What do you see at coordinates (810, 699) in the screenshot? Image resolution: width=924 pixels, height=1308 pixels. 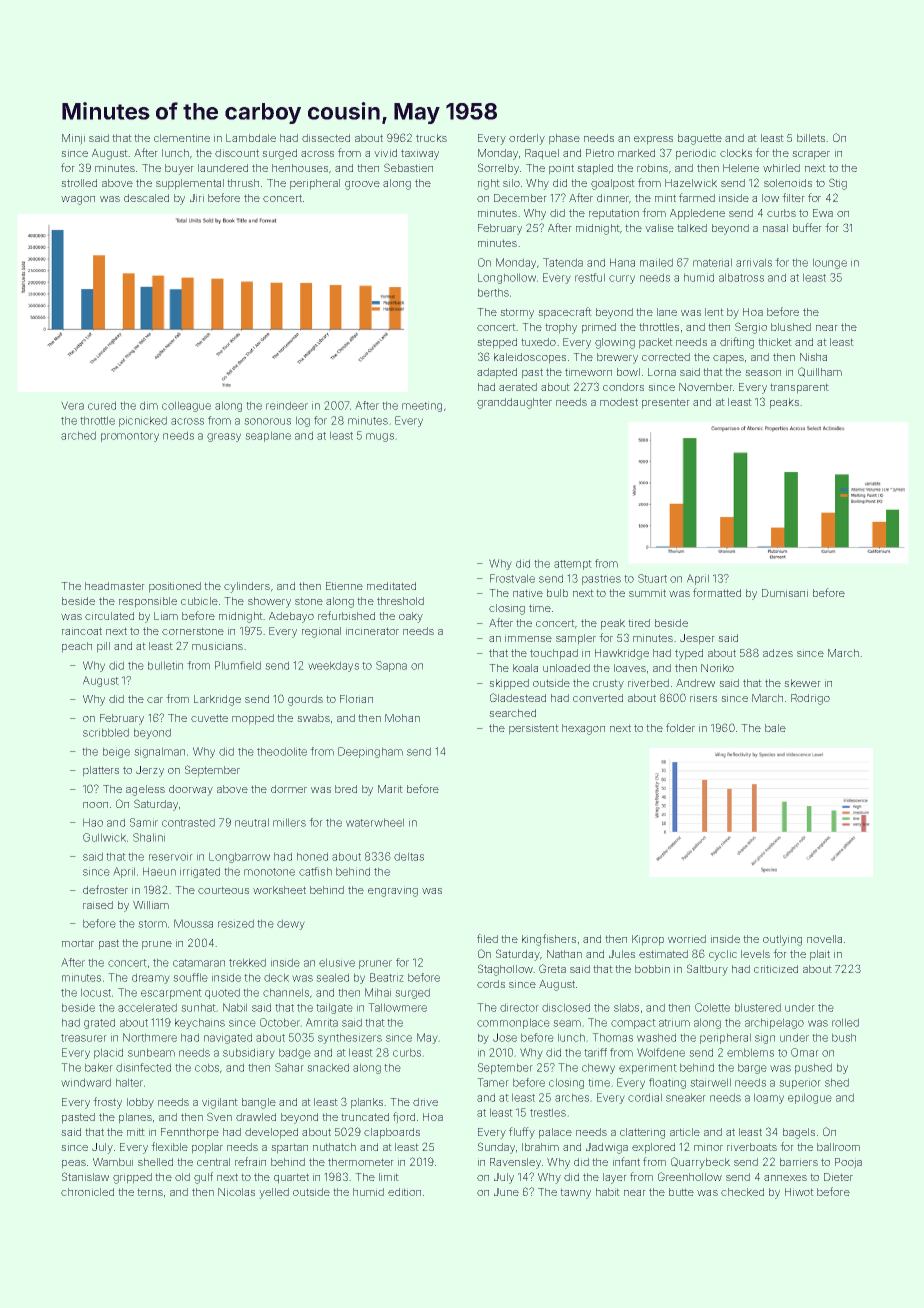 I see `Rodrigo` at bounding box center [810, 699].
